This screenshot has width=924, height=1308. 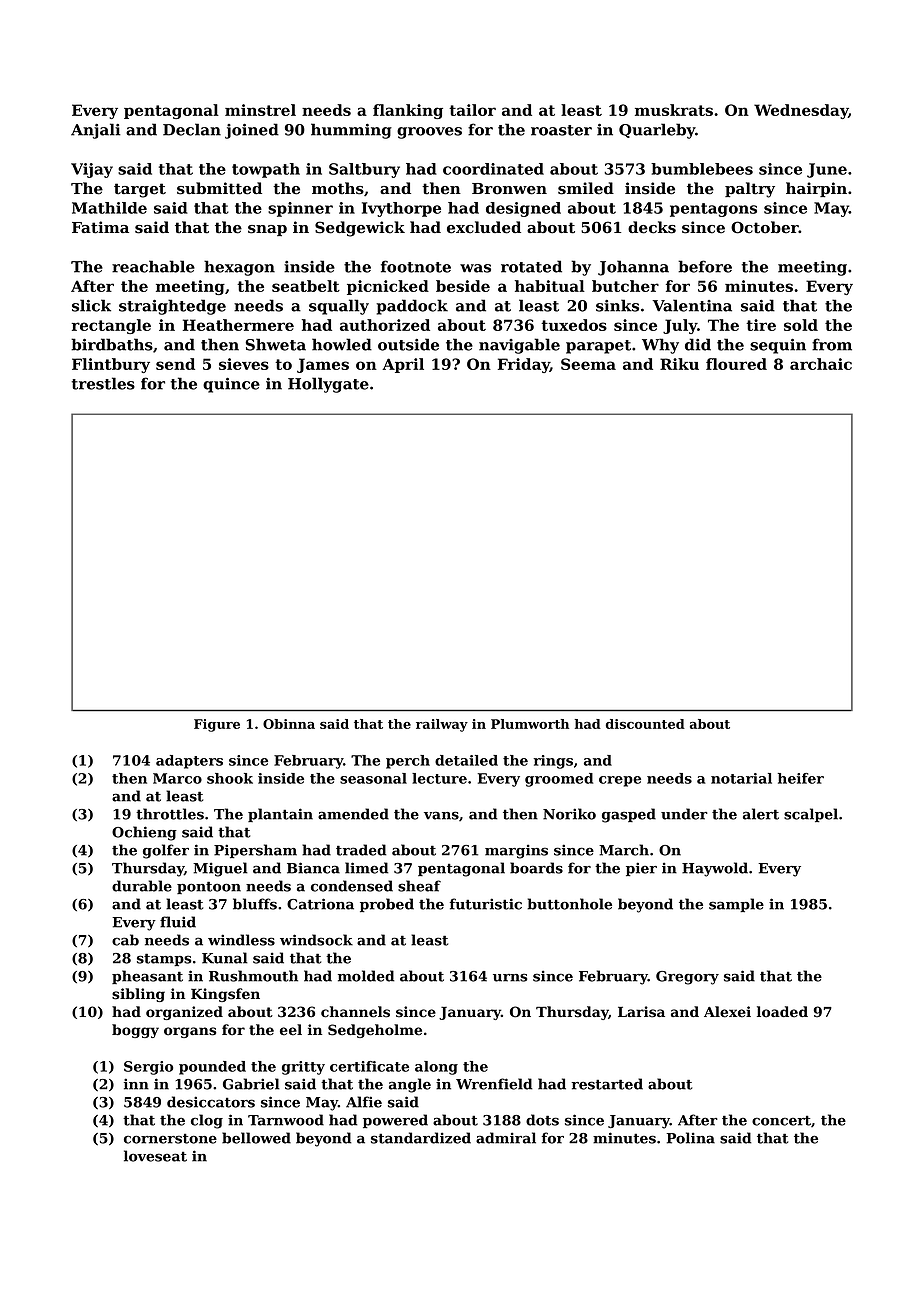 What do you see at coordinates (260, 110) in the screenshot?
I see `minstrel` at bounding box center [260, 110].
